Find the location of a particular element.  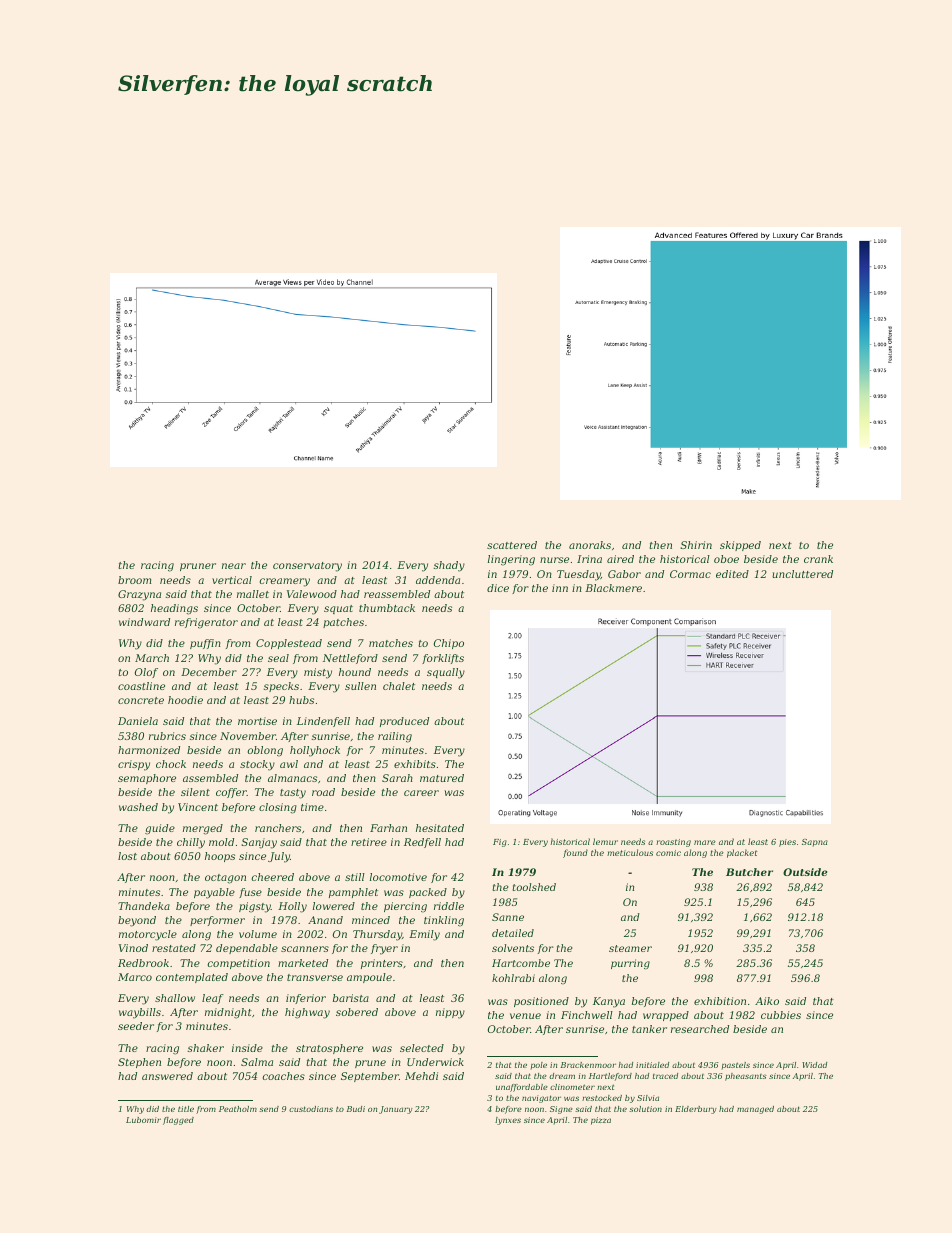

uncluttered is located at coordinates (802, 574).
